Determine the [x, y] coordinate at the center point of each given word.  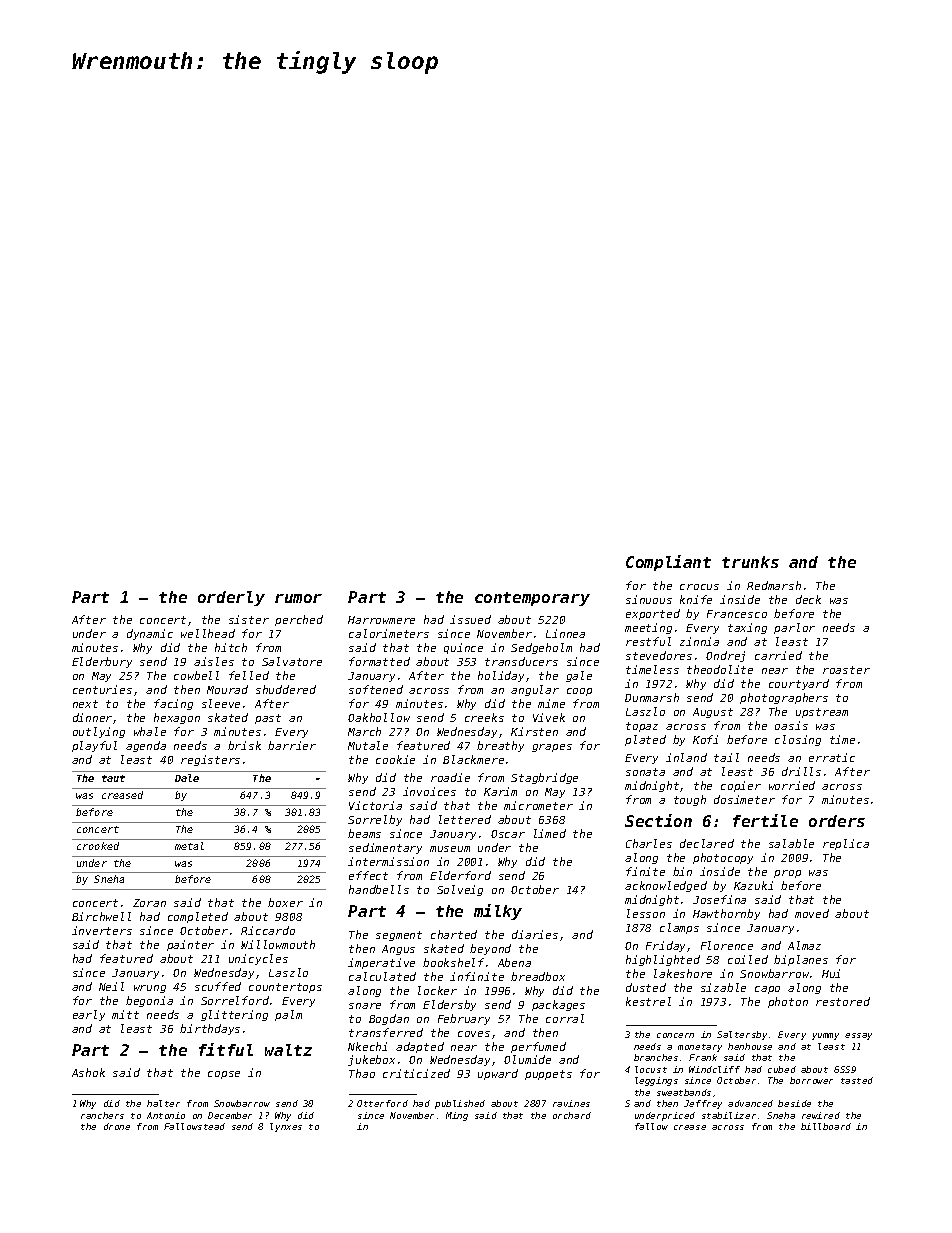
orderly [231, 598]
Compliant [668, 563]
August [713, 713]
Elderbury [102, 662]
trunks [750, 562]
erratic [832, 757]
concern [675, 1035]
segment [399, 936]
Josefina [719, 899]
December [230, 1115]
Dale [187, 778]
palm [288, 1015]
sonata [645, 772]
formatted [379, 661]
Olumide [527, 1059]
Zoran [149, 903]
